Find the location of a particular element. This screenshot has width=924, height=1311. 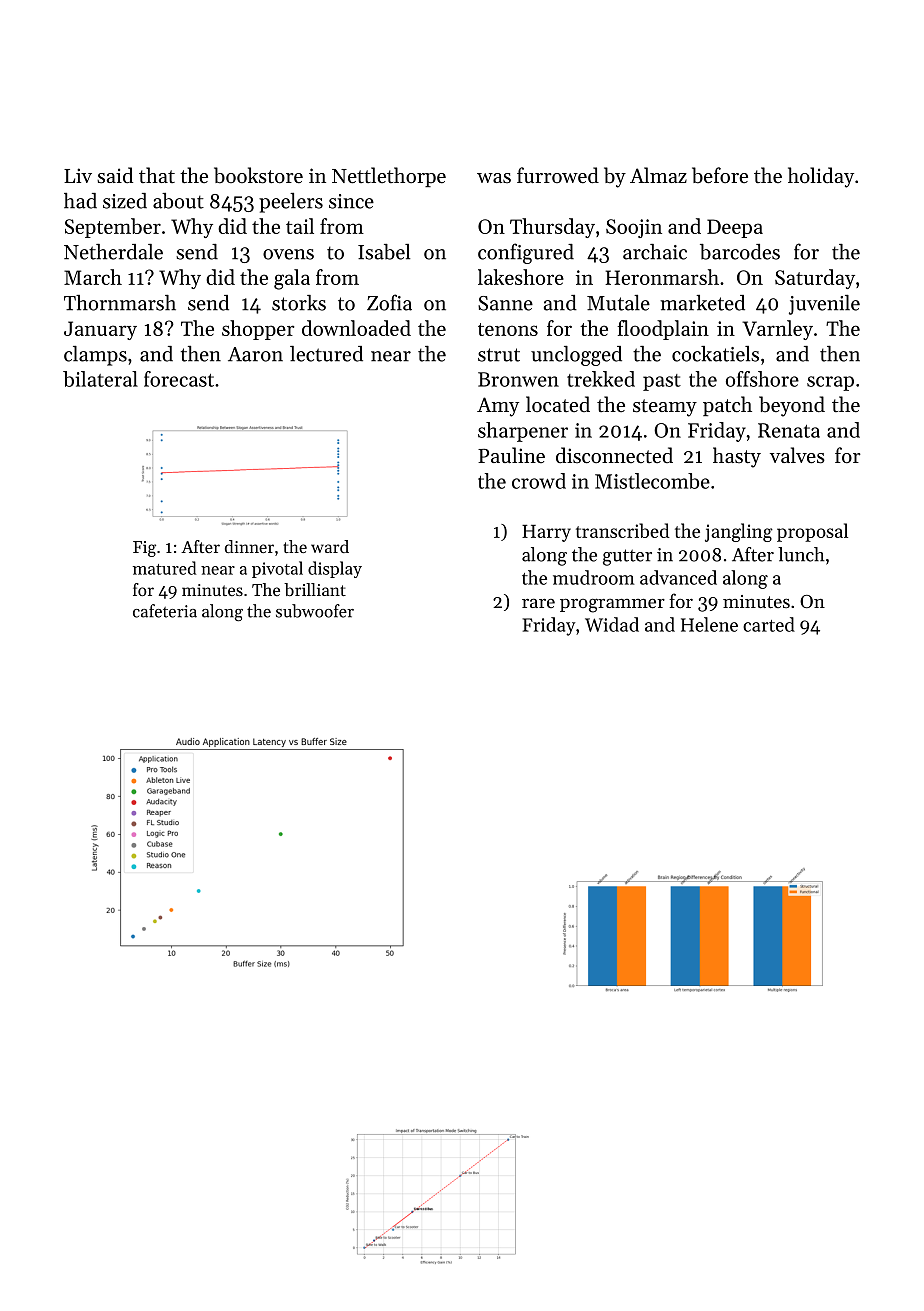

bilateral is located at coordinates (100, 379).
